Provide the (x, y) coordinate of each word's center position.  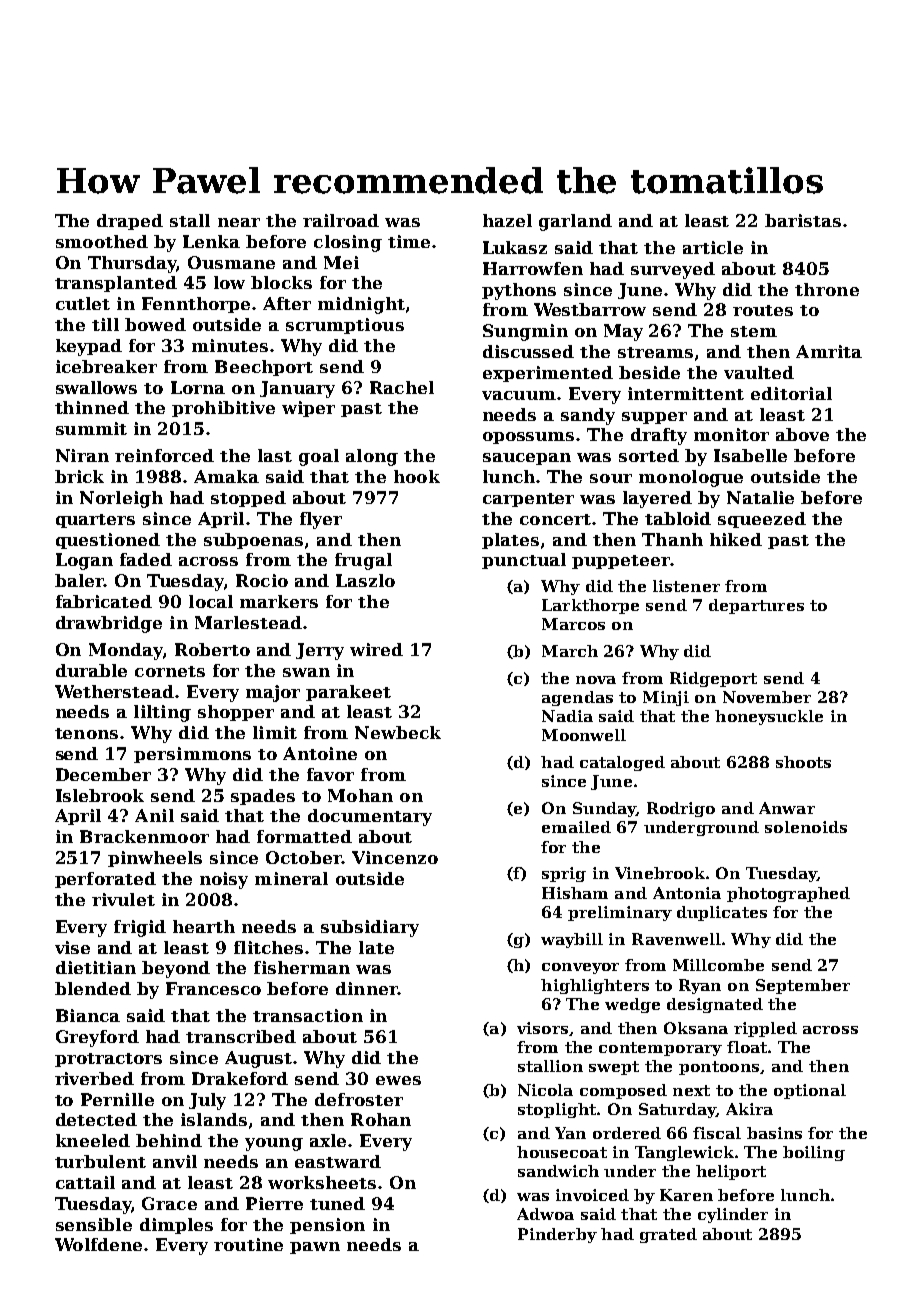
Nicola (545, 1090)
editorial (791, 393)
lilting (162, 713)
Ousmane (231, 262)
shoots (803, 762)
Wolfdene (98, 1244)
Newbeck (398, 732)
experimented (548, 374)
